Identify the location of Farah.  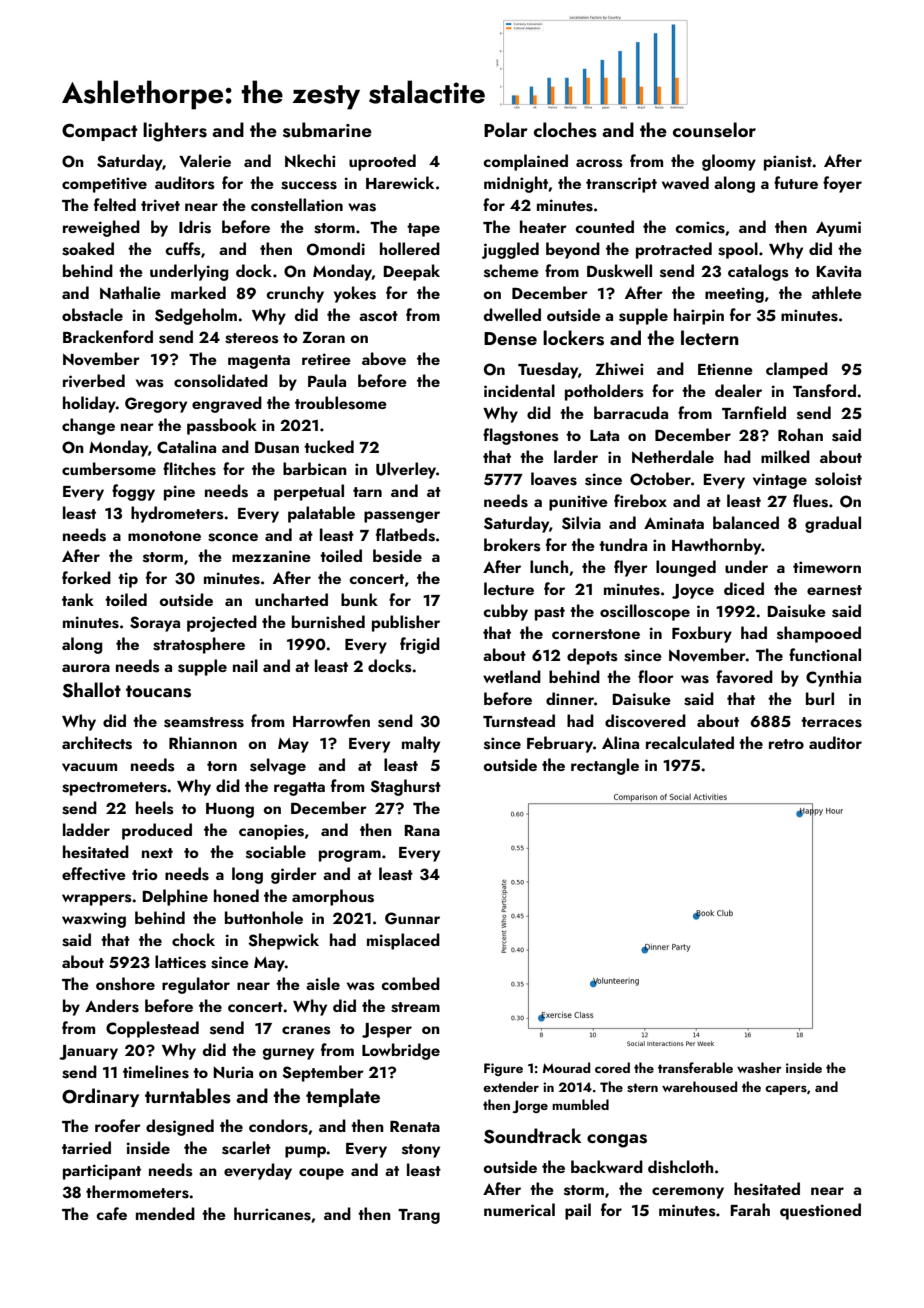
(750, 1209).
